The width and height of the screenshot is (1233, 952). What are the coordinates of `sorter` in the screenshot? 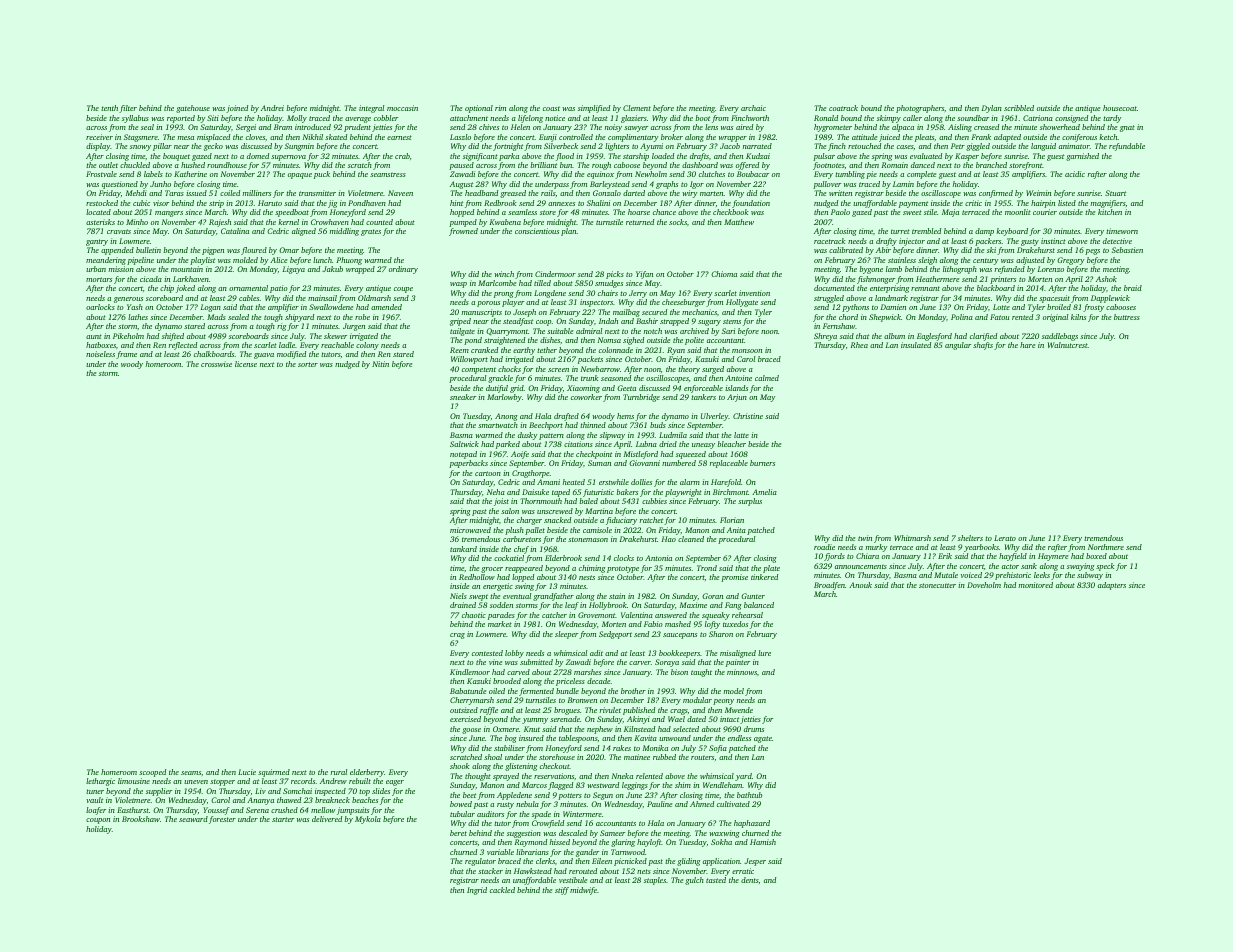 It's located at (308, 364).
